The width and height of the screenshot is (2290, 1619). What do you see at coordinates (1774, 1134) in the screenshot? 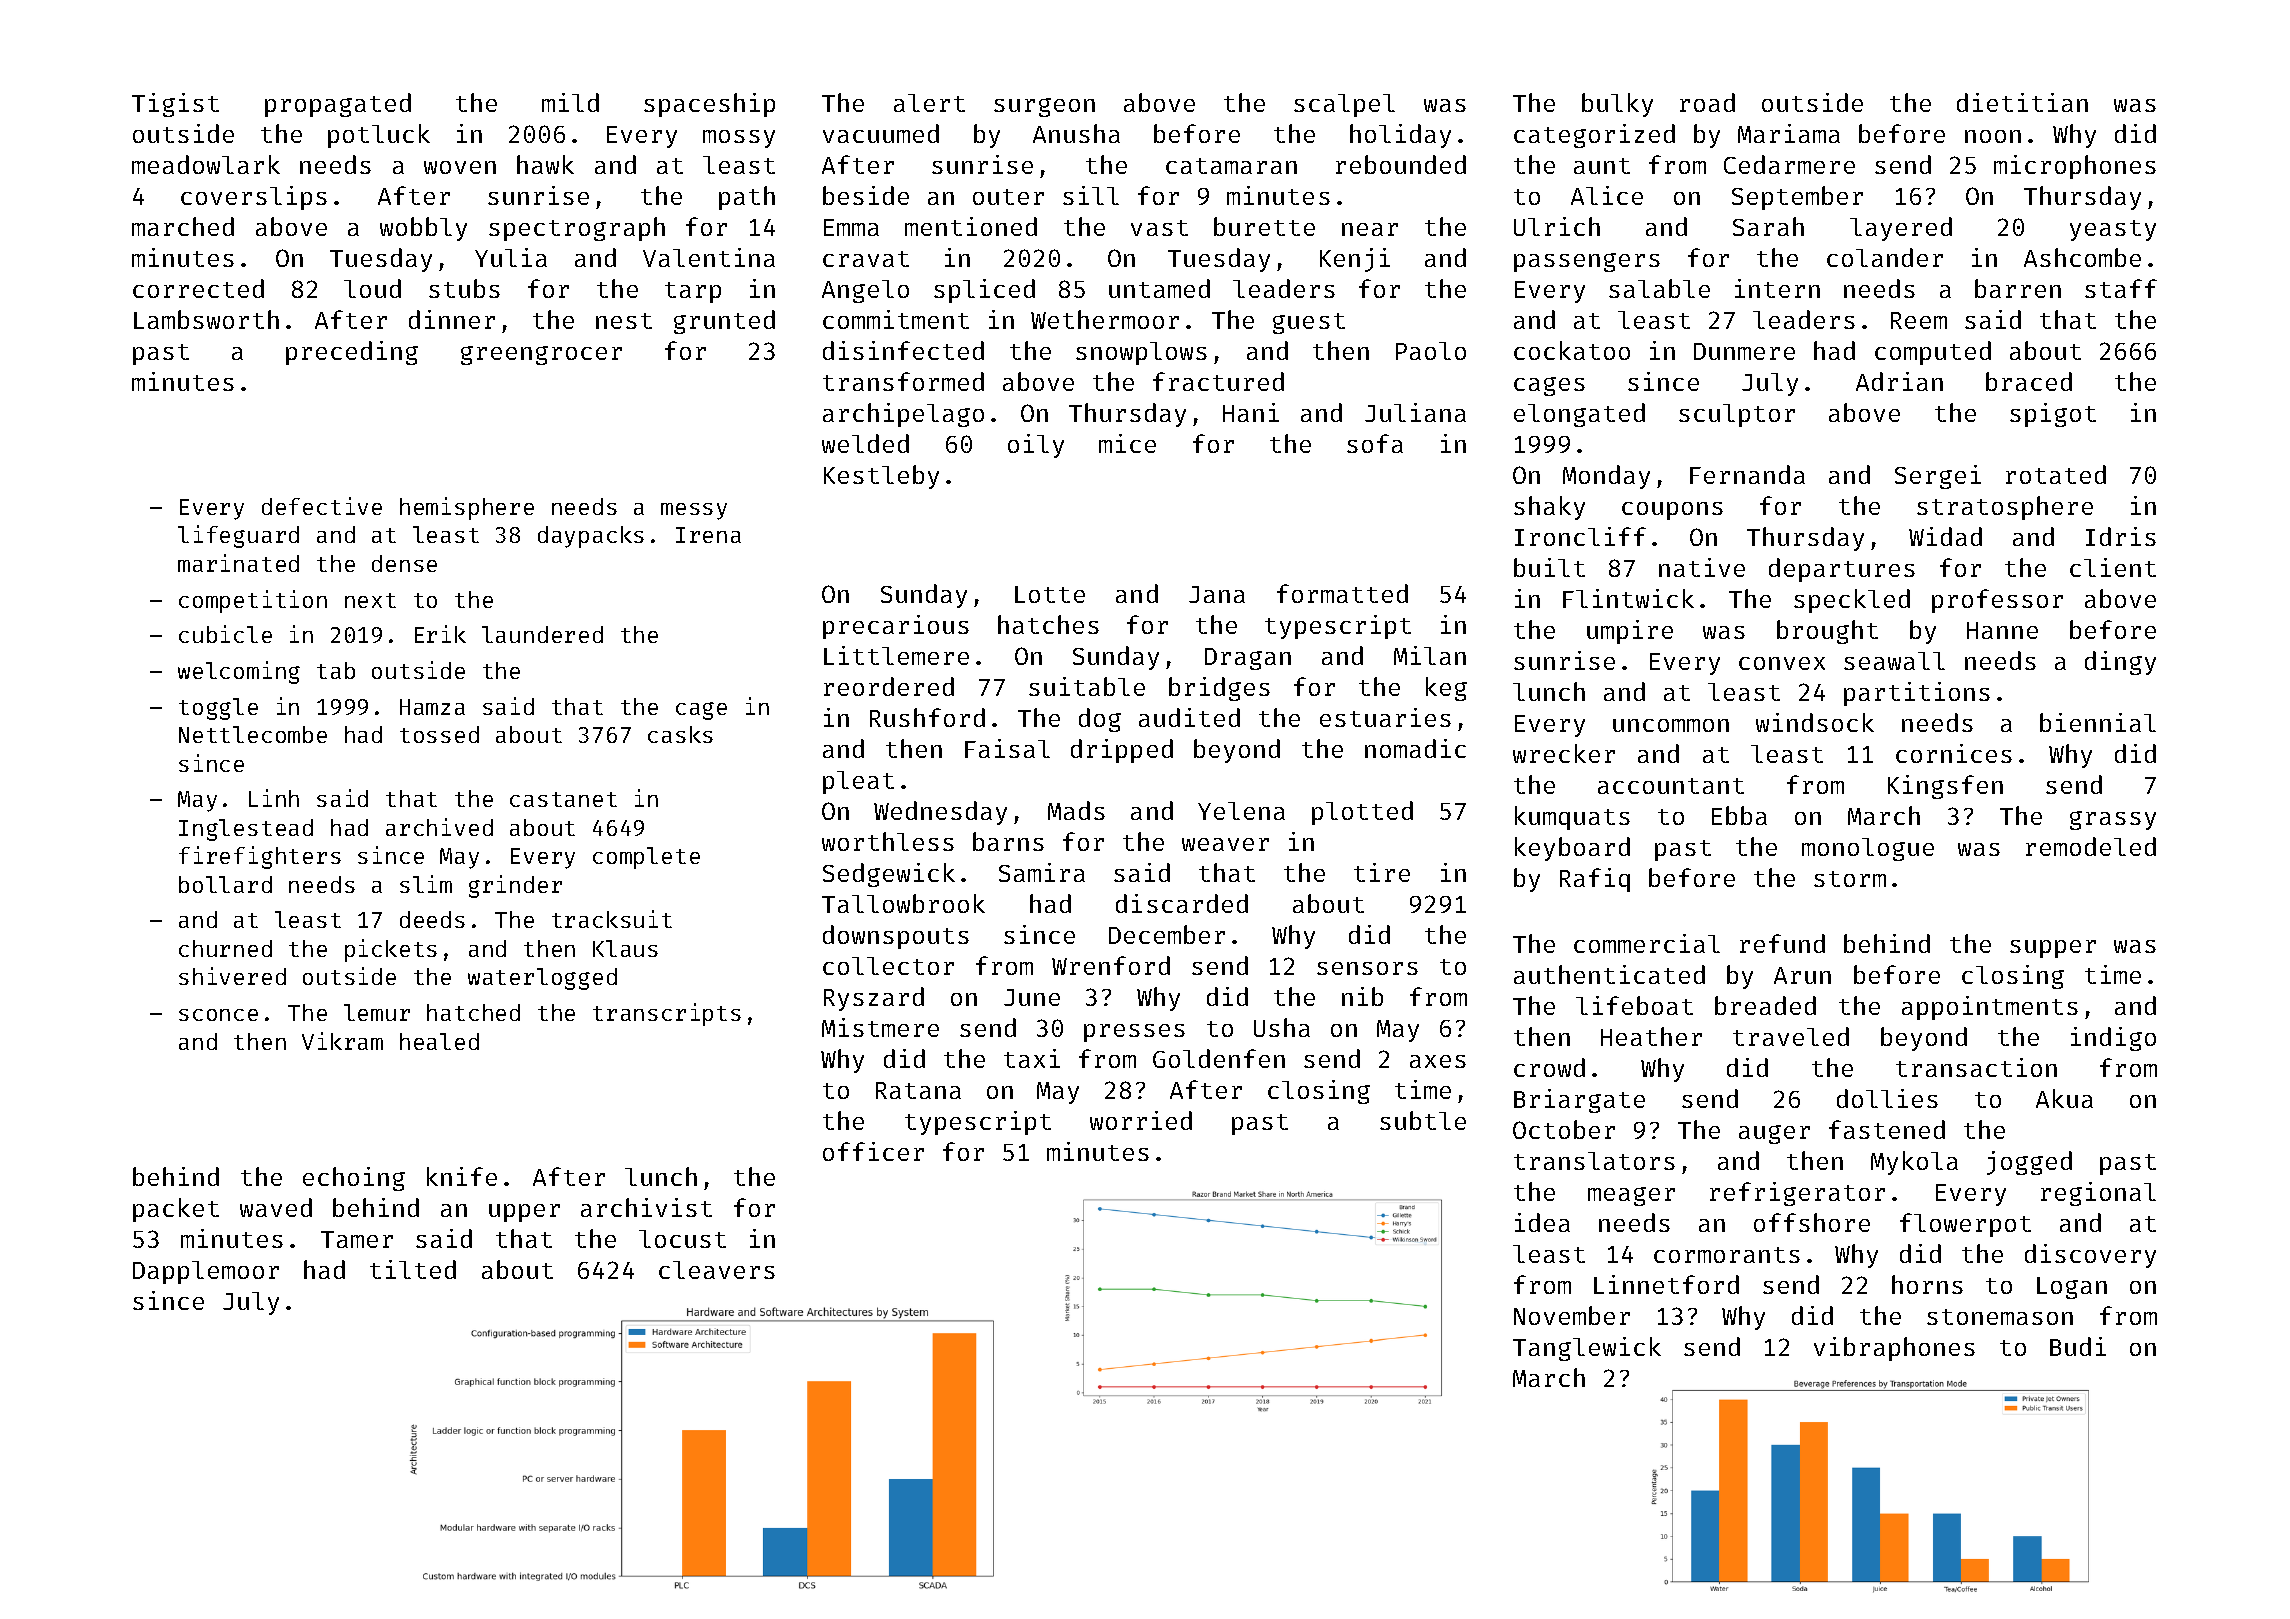
I see `auger` at bounding box center [1774, 1134].
